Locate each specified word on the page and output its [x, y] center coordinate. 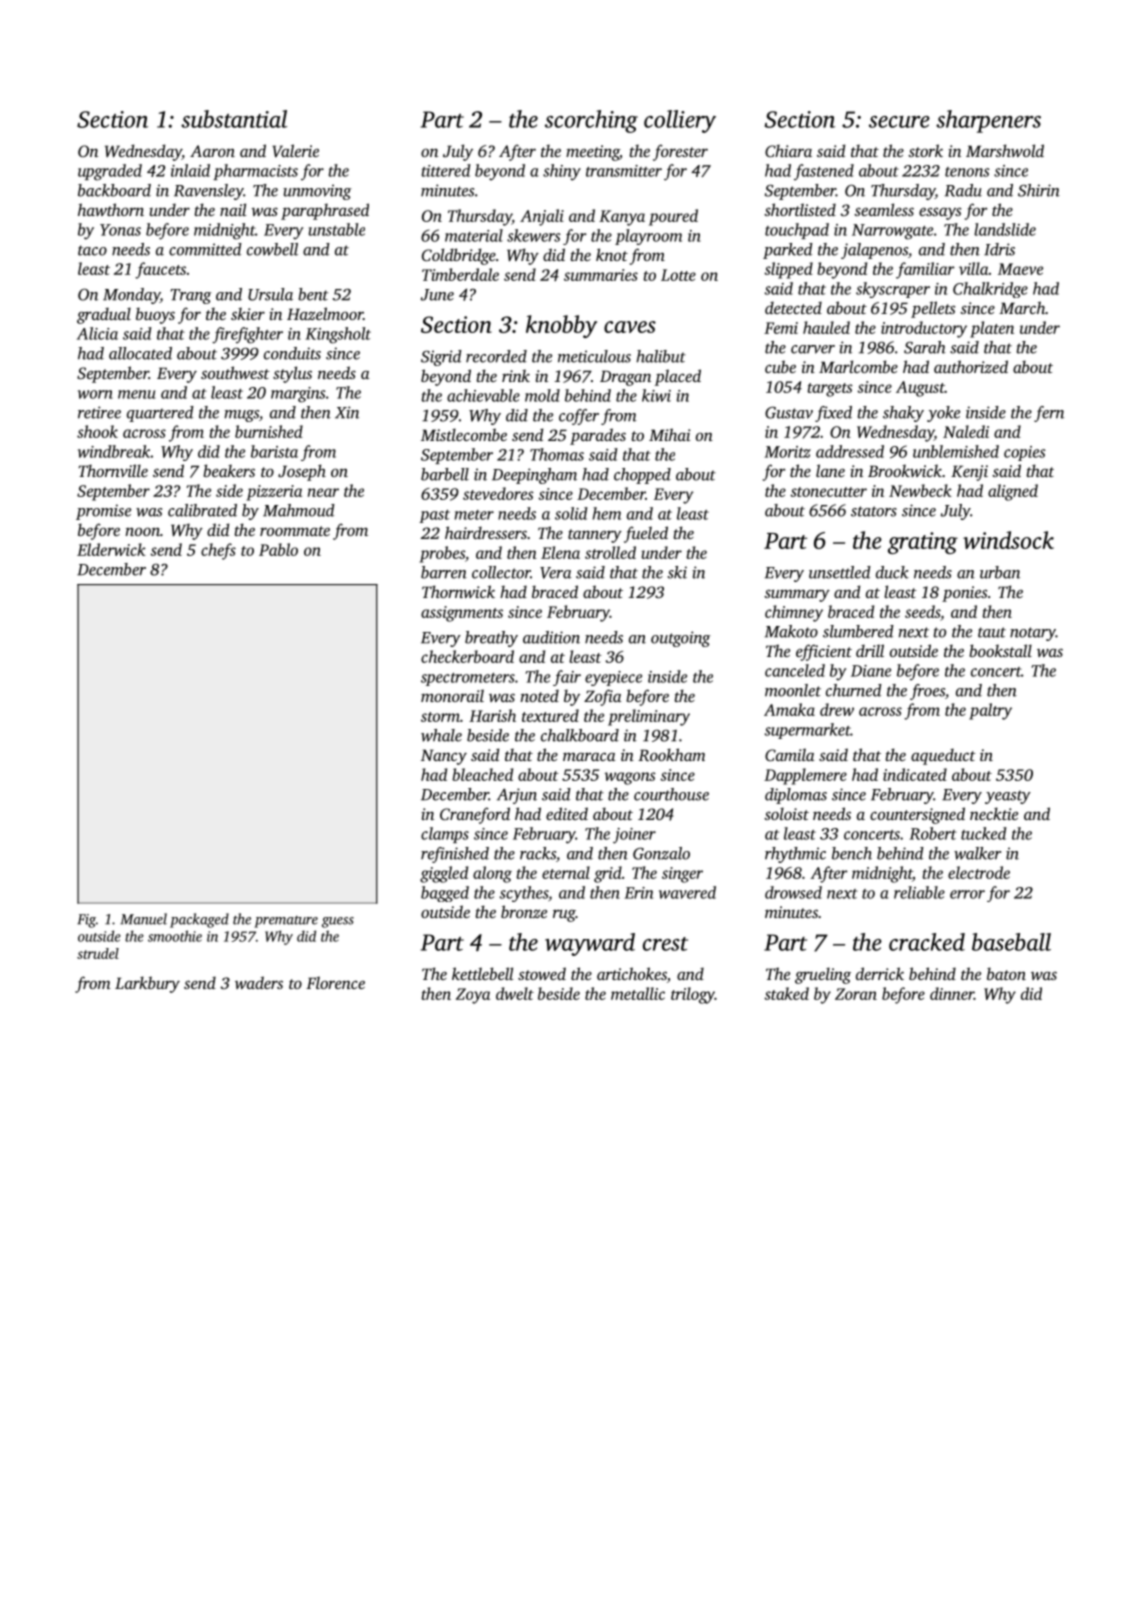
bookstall [1000, 650]
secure [899, 122]
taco [92, 250]
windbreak [114, 451]
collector [501, 572]
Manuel [143, 919]
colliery [680, 121]
